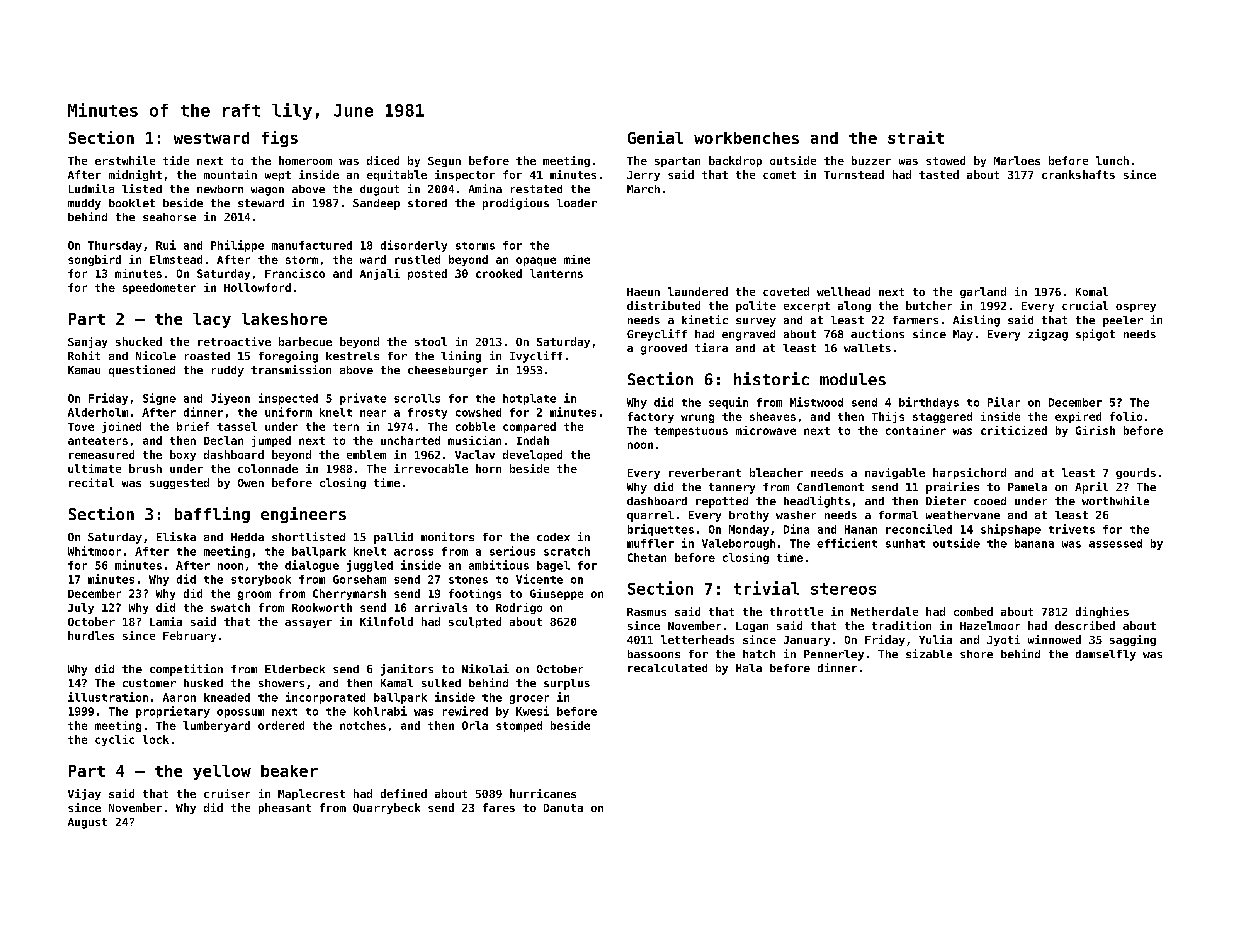  I want to click on strait, so click(916, 137).
